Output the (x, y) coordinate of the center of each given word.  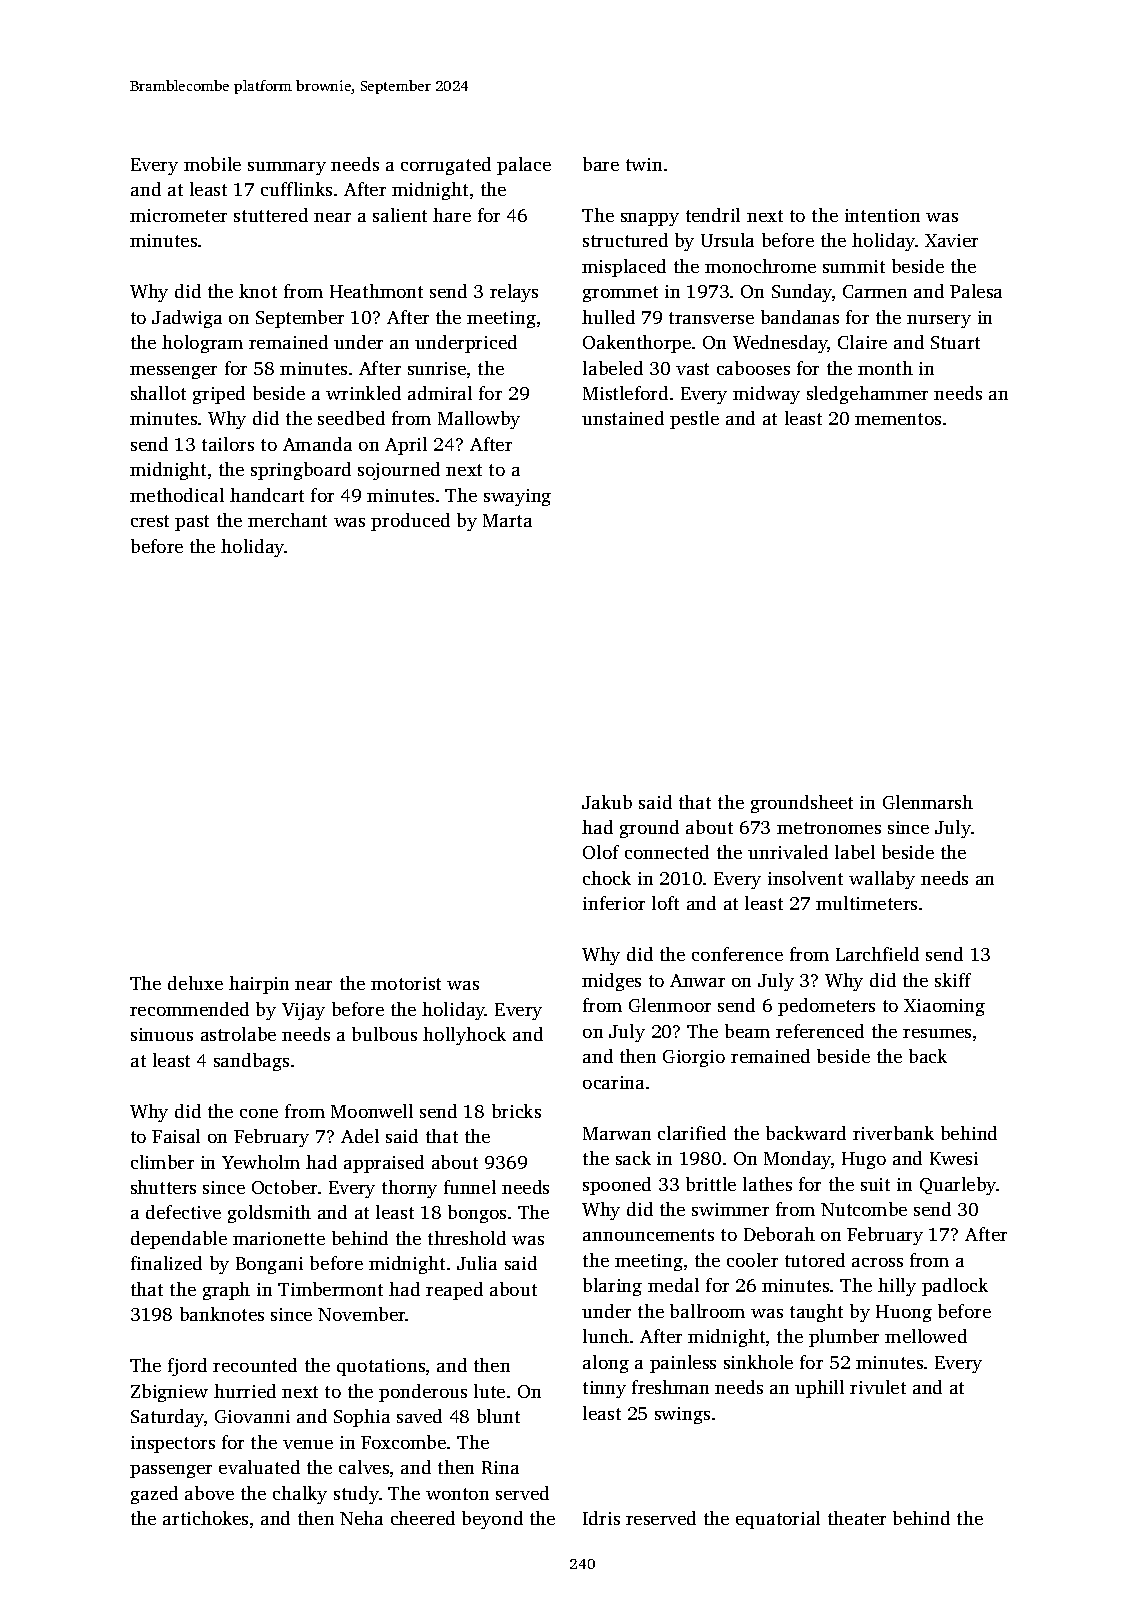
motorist (406, 983)
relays (514, 293)
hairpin (259, 985)
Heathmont (376, 291)
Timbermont (330, 1289)
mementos (898, 419)
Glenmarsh (928, 802)
